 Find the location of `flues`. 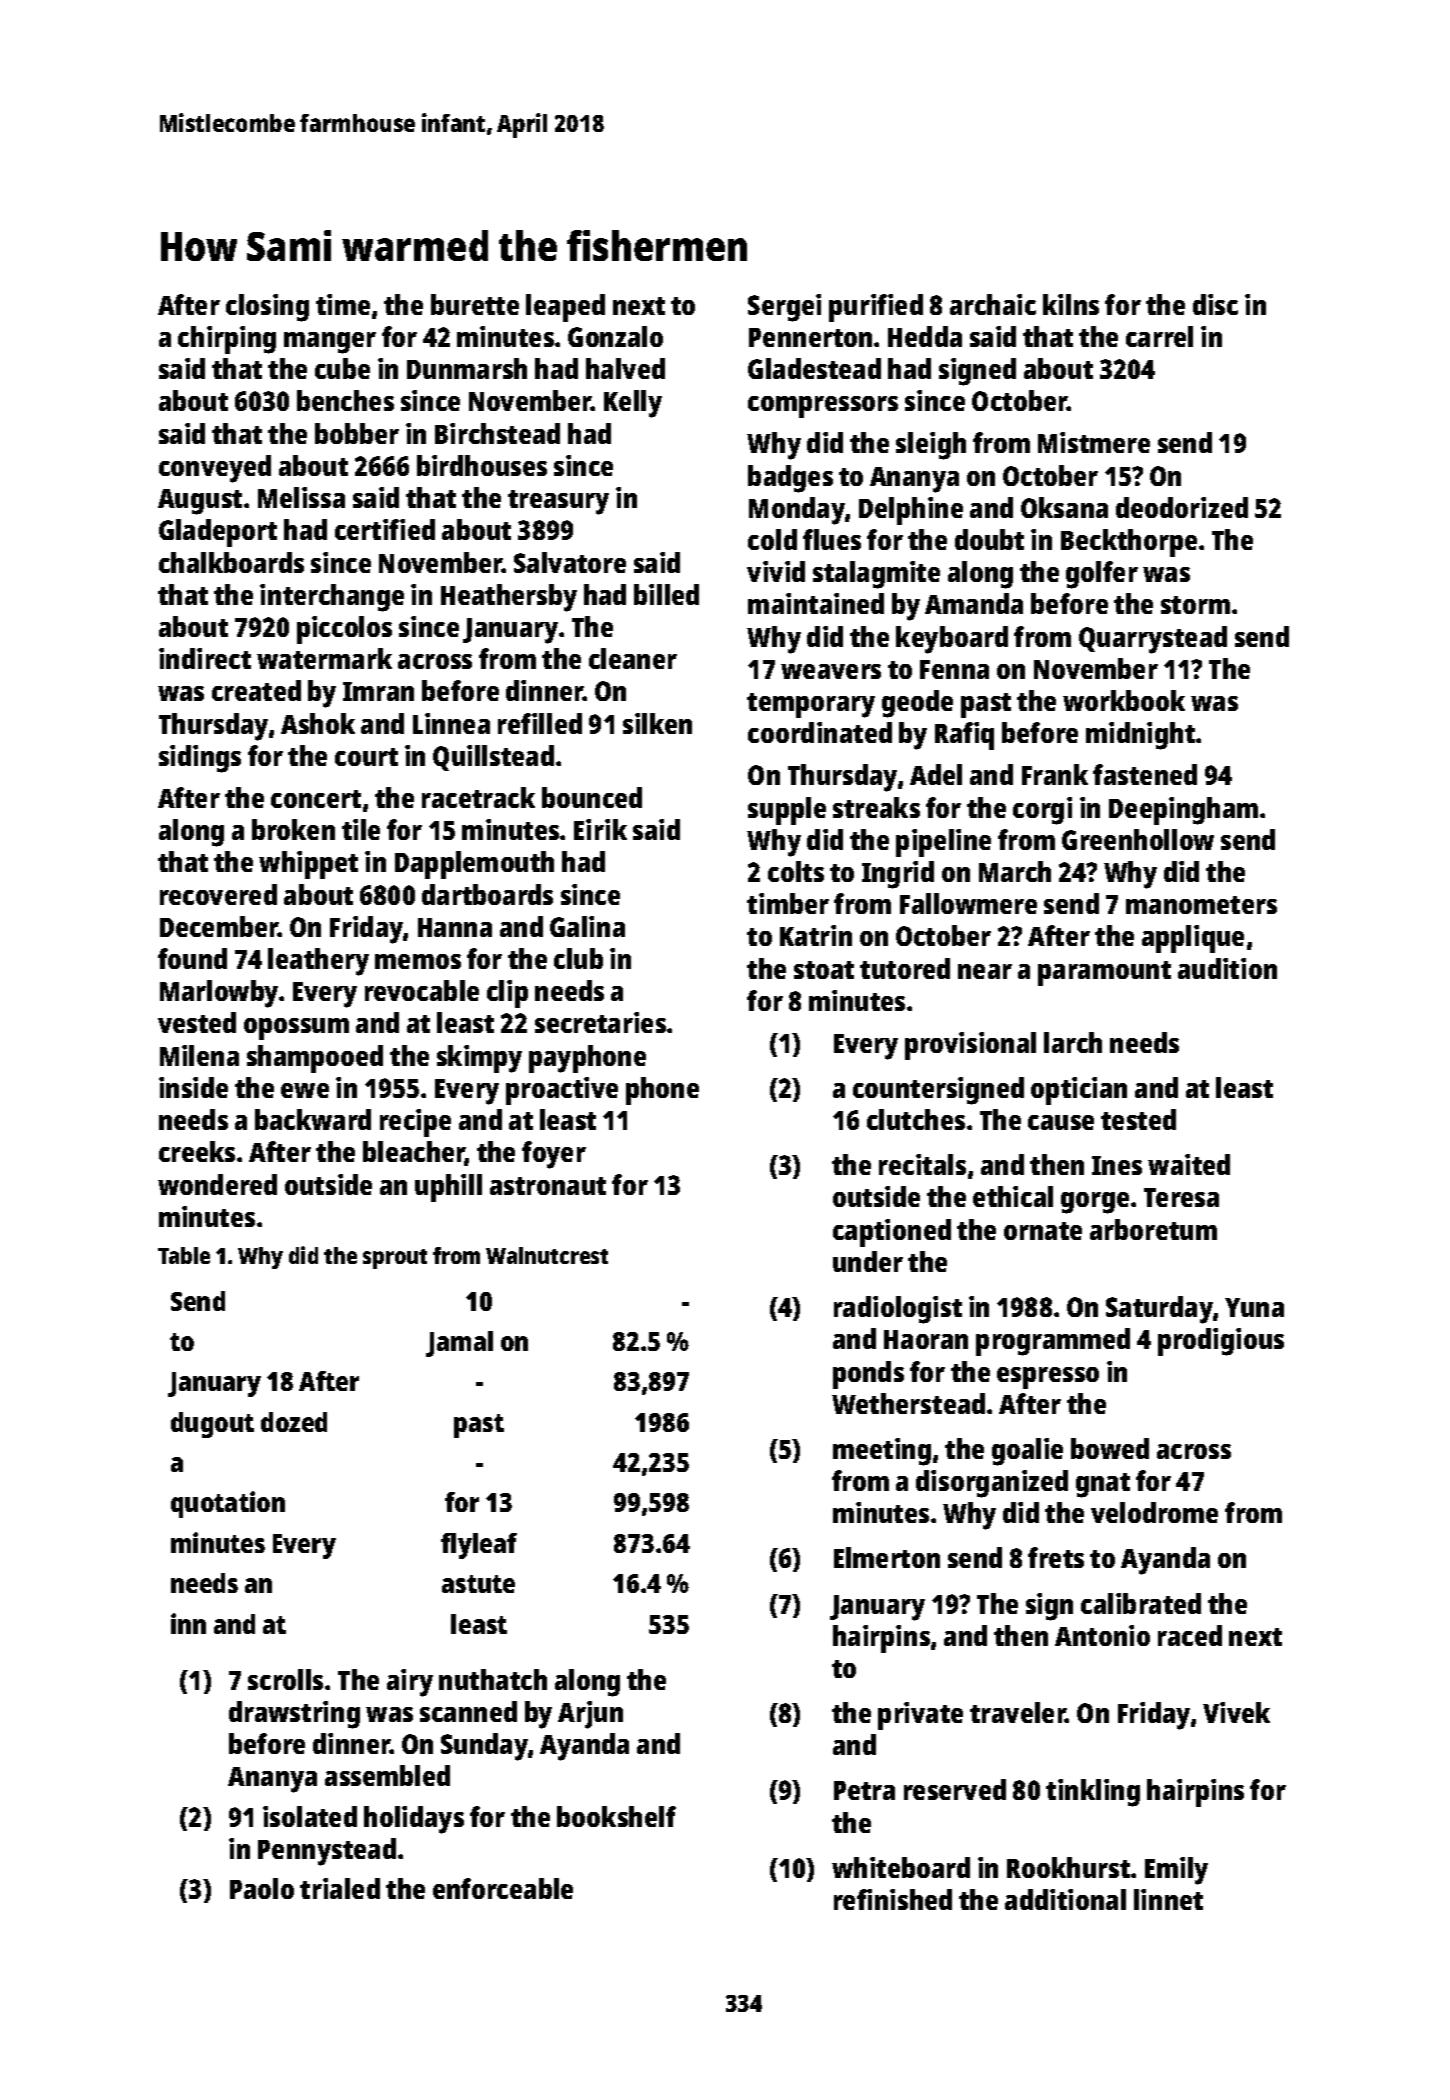

flues is located at coordinates (832, 539).
